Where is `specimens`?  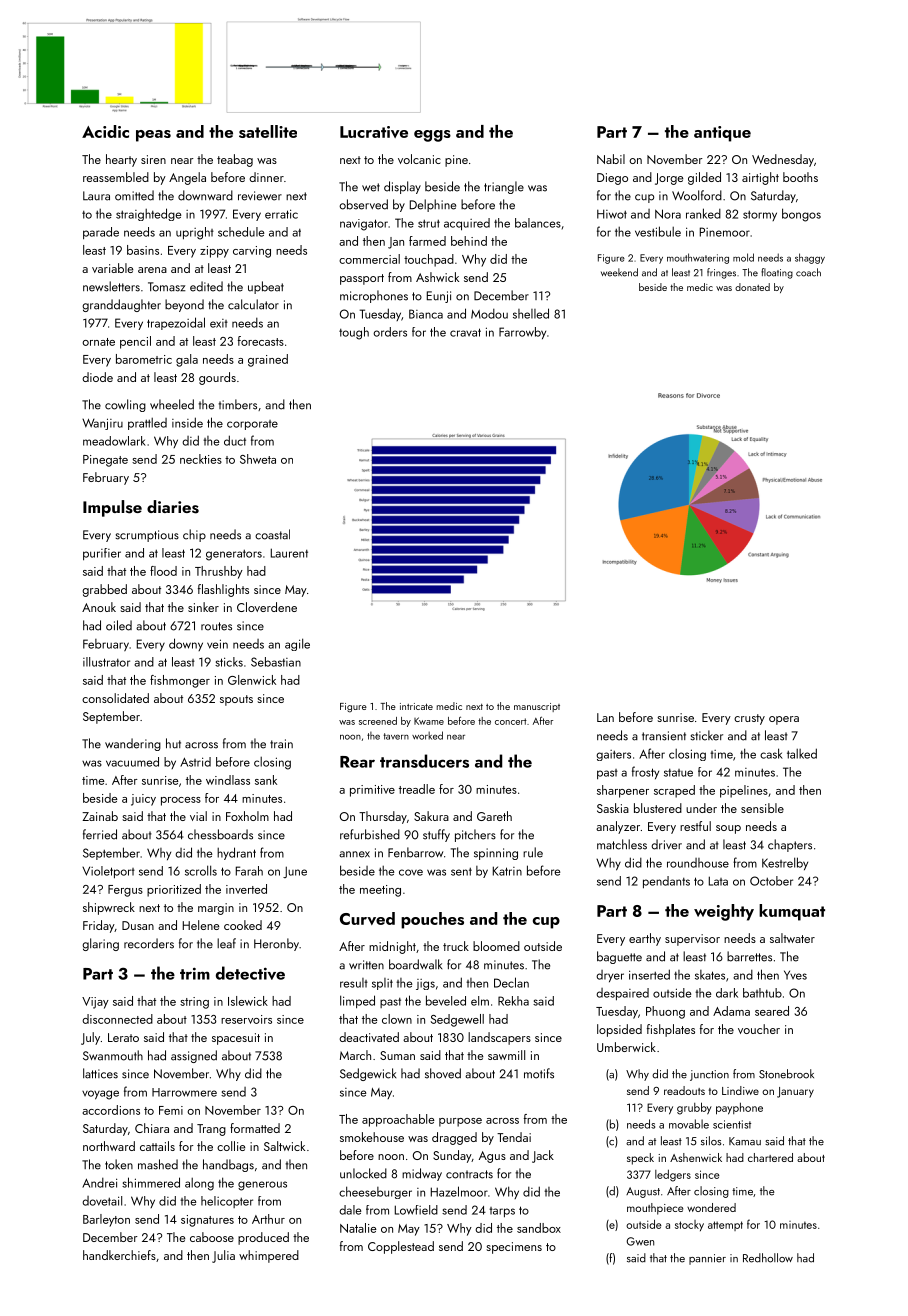 specimens is located at coordinates (514, 1248).
